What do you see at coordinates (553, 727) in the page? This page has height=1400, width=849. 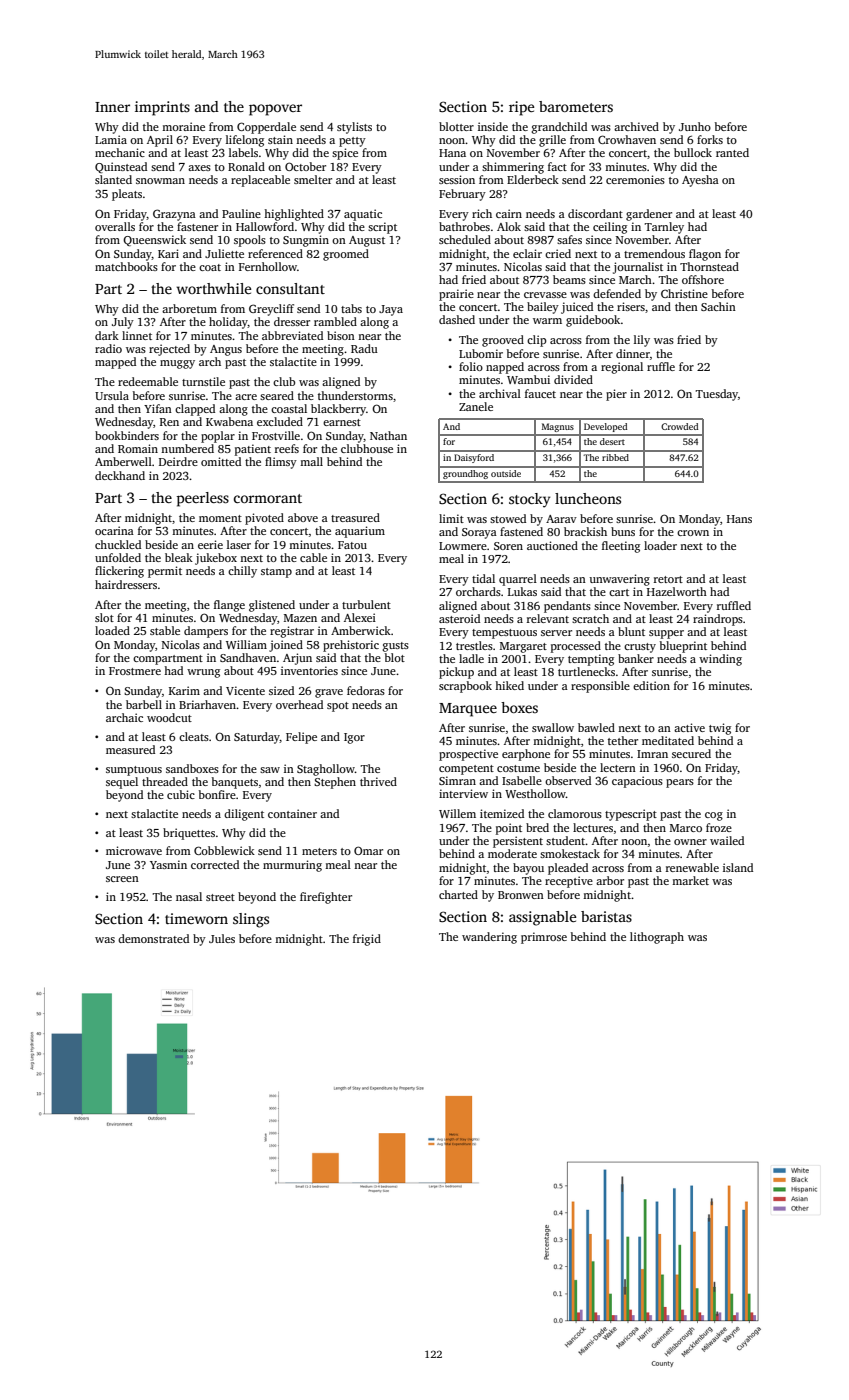 I see `swallow` at bounding box center [553, 727].
